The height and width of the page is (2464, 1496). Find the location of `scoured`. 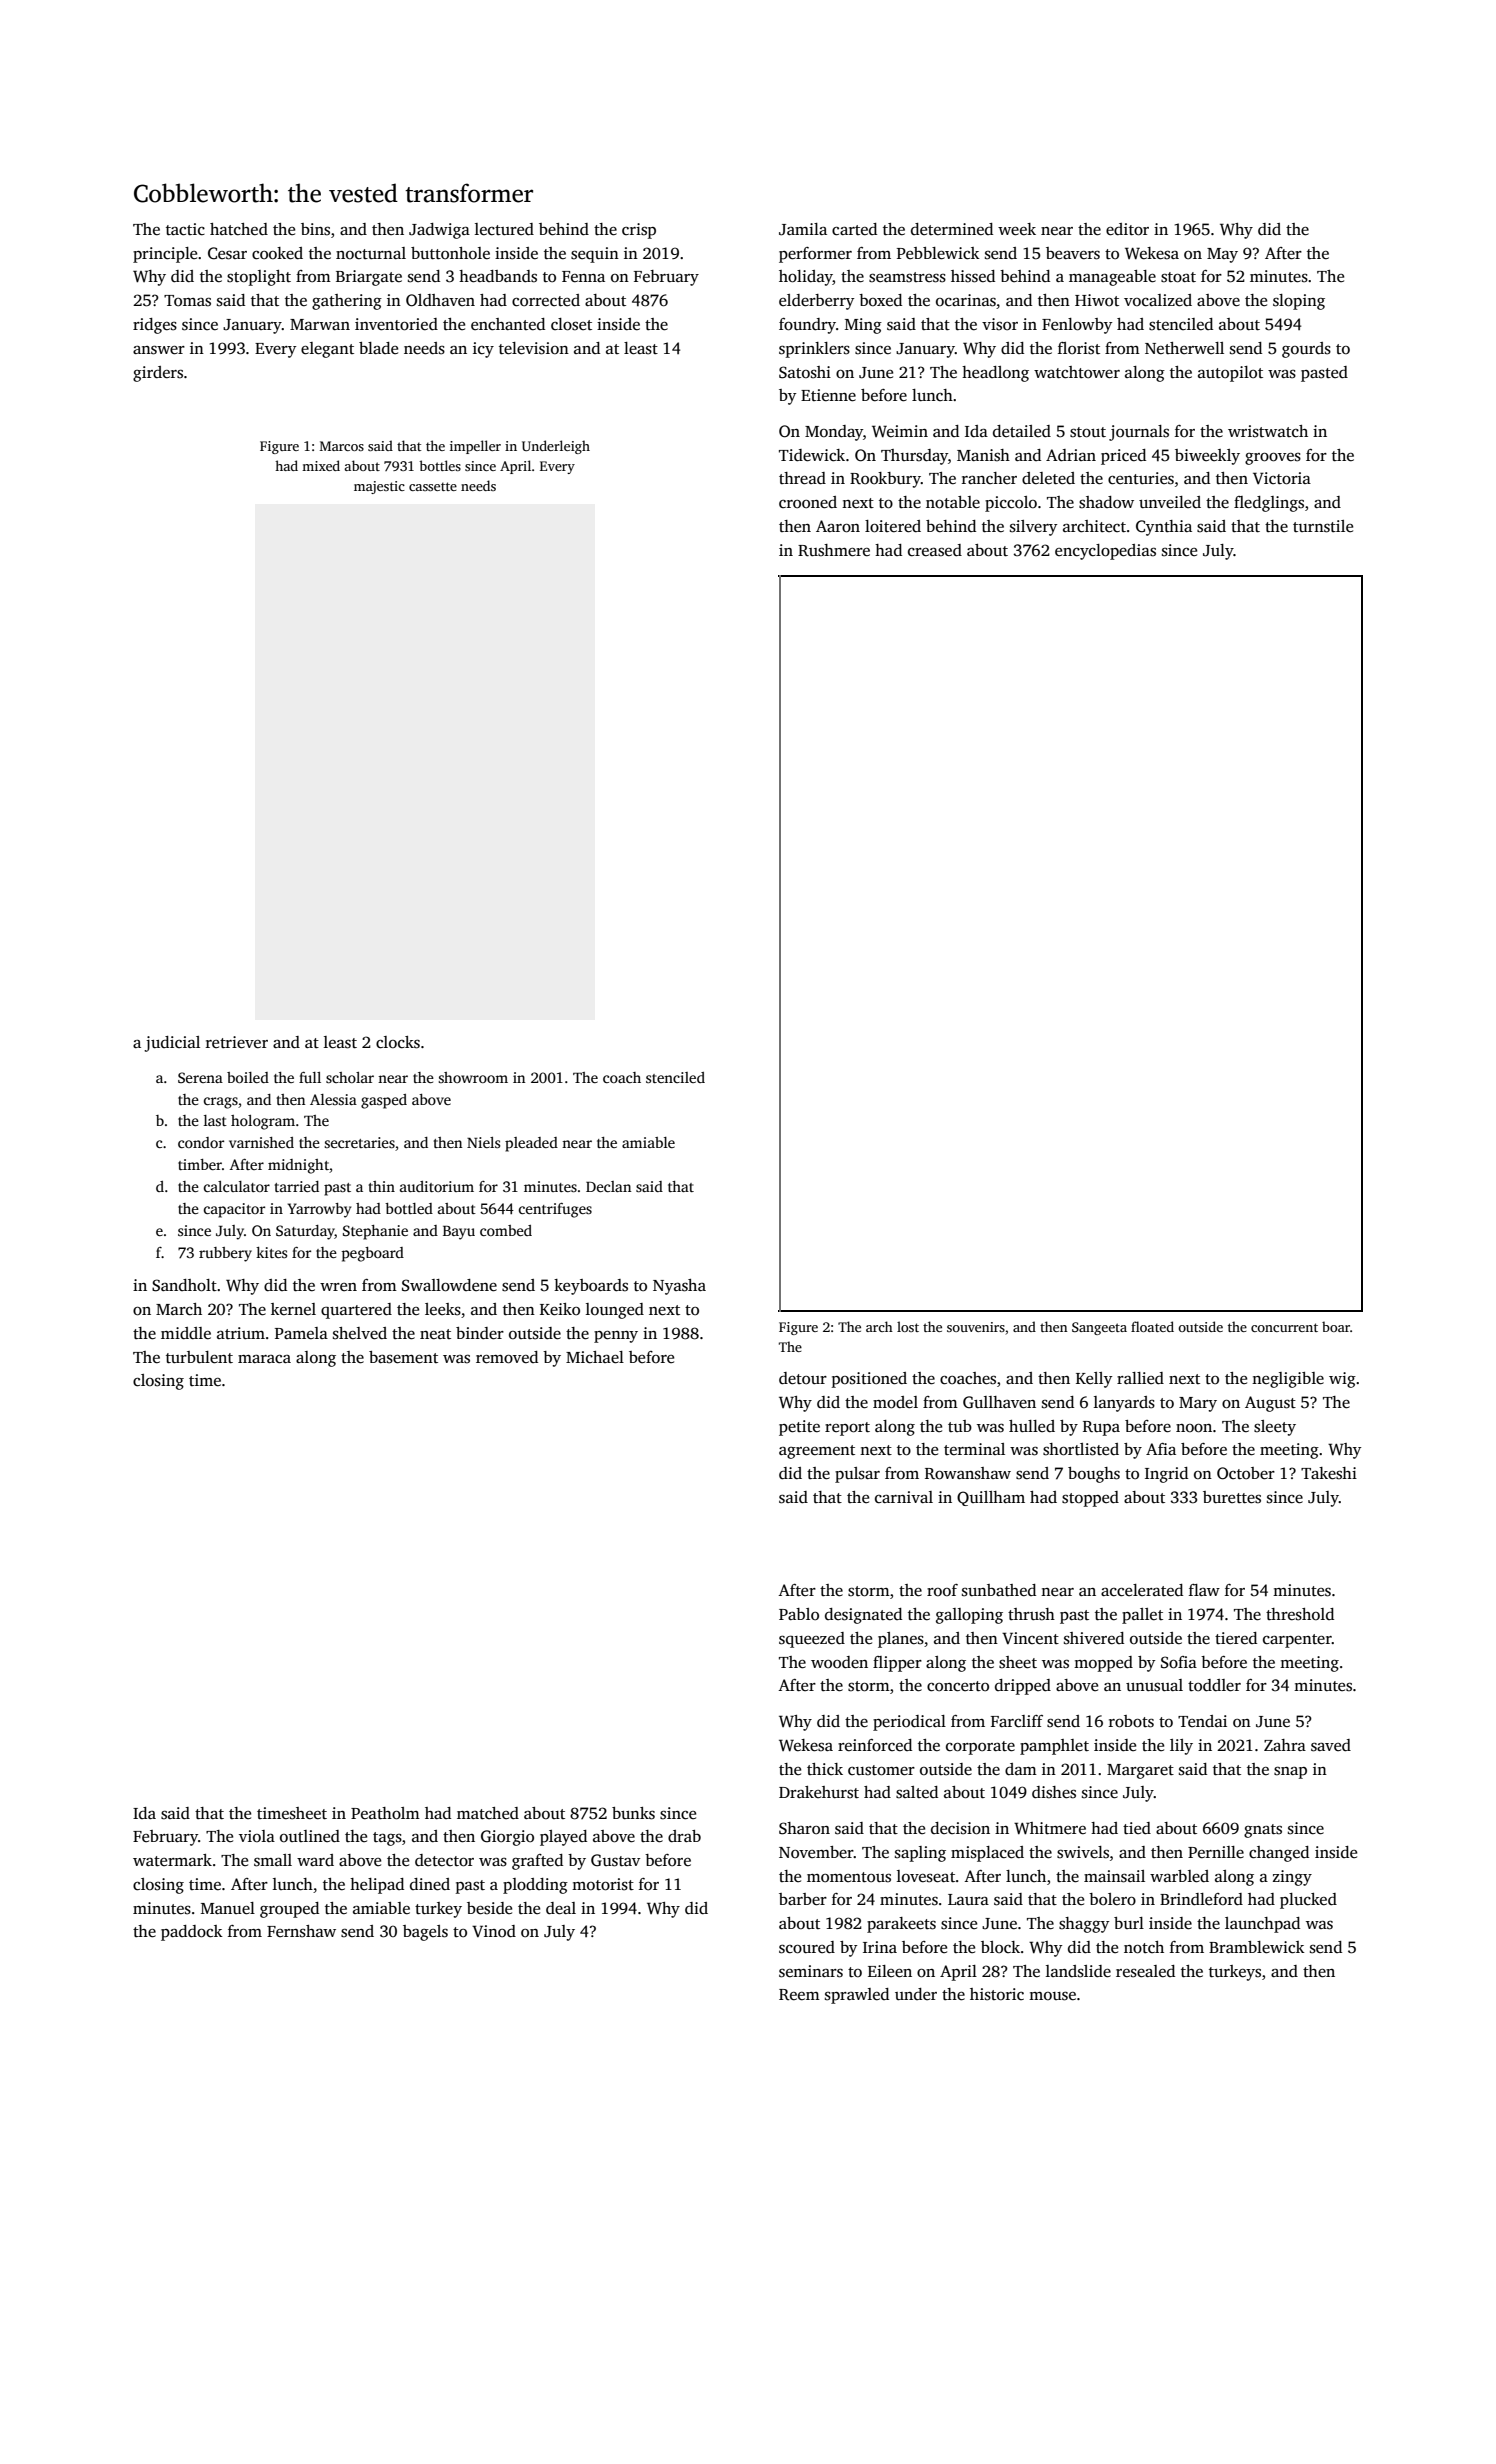

scoured is located at coordinates (807, 1947).
